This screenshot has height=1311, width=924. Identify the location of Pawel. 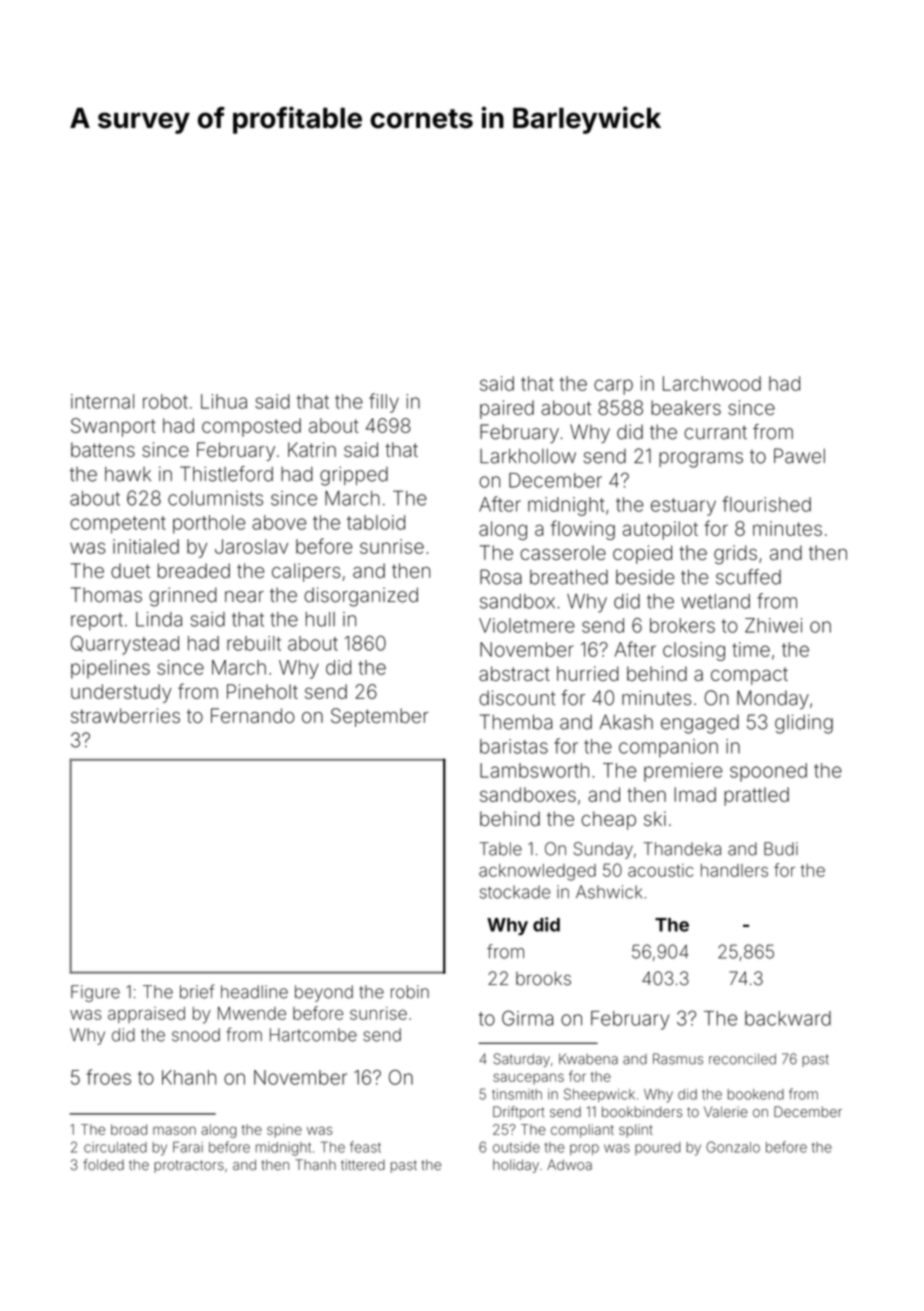
(799, 456).
